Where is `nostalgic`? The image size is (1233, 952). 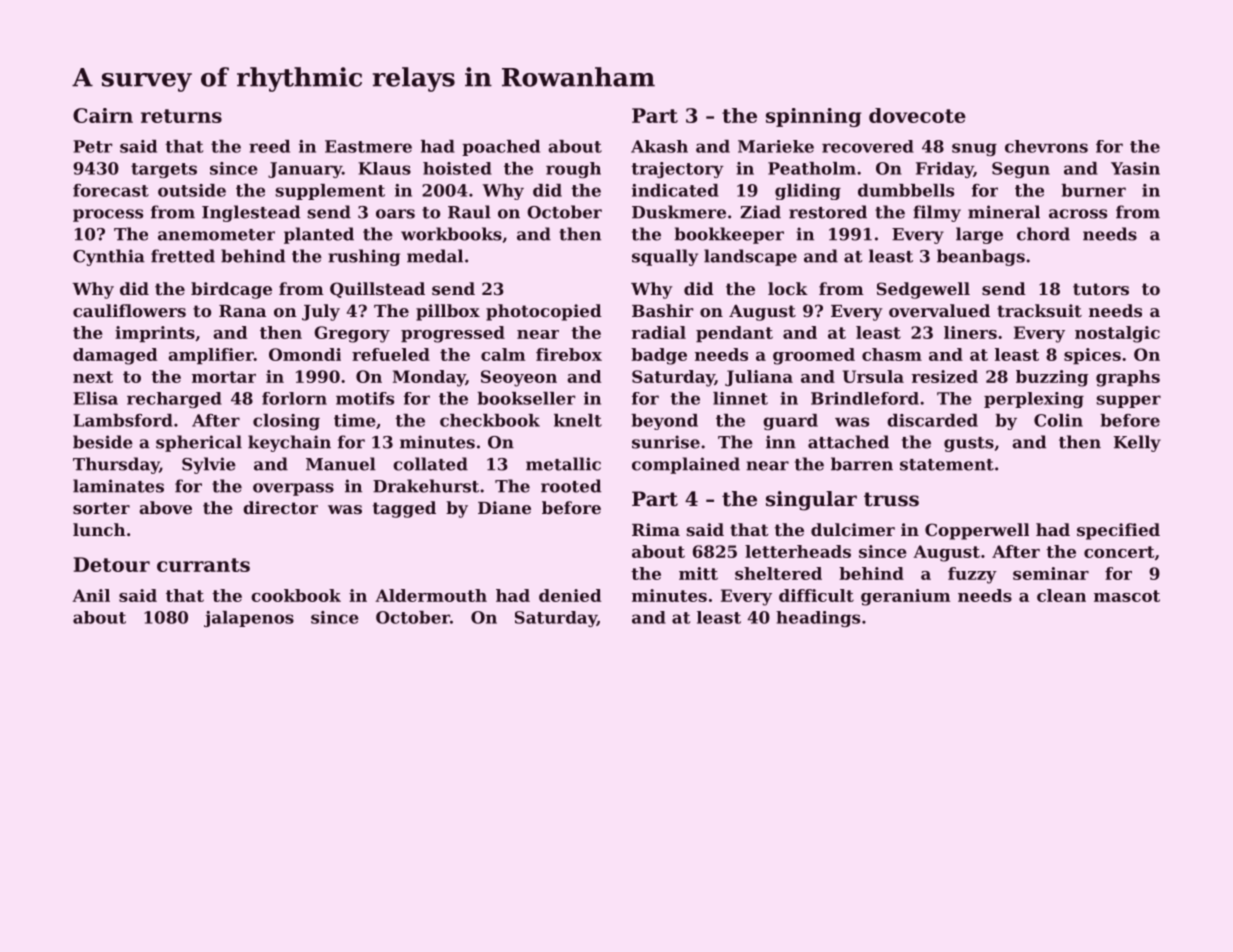
nostalgic is located at coordinates (1117, 334).
